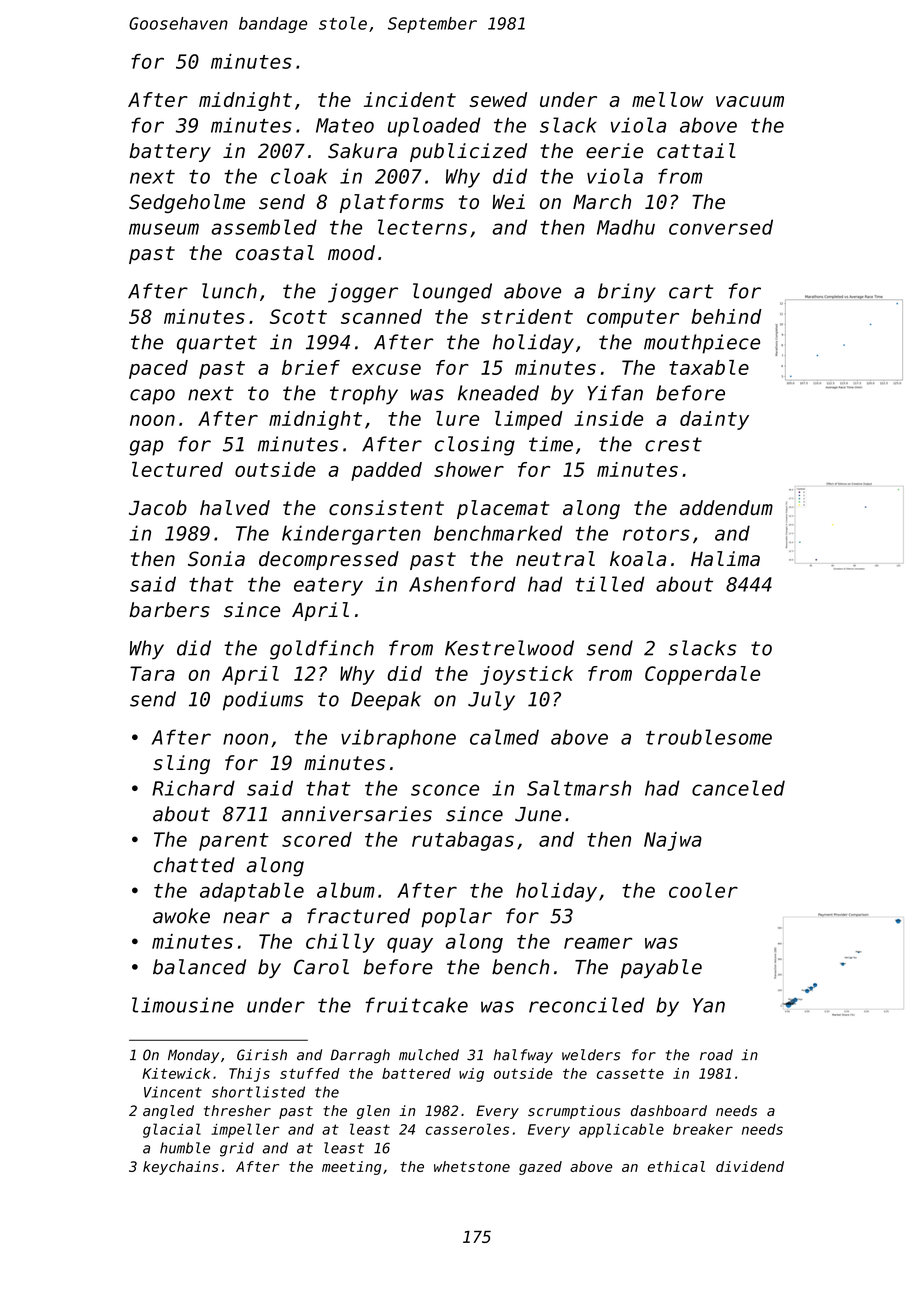  What do you see at coordinates (726, 316) in the screenshot?
I see `behind` at bounding box center [726, 316].
